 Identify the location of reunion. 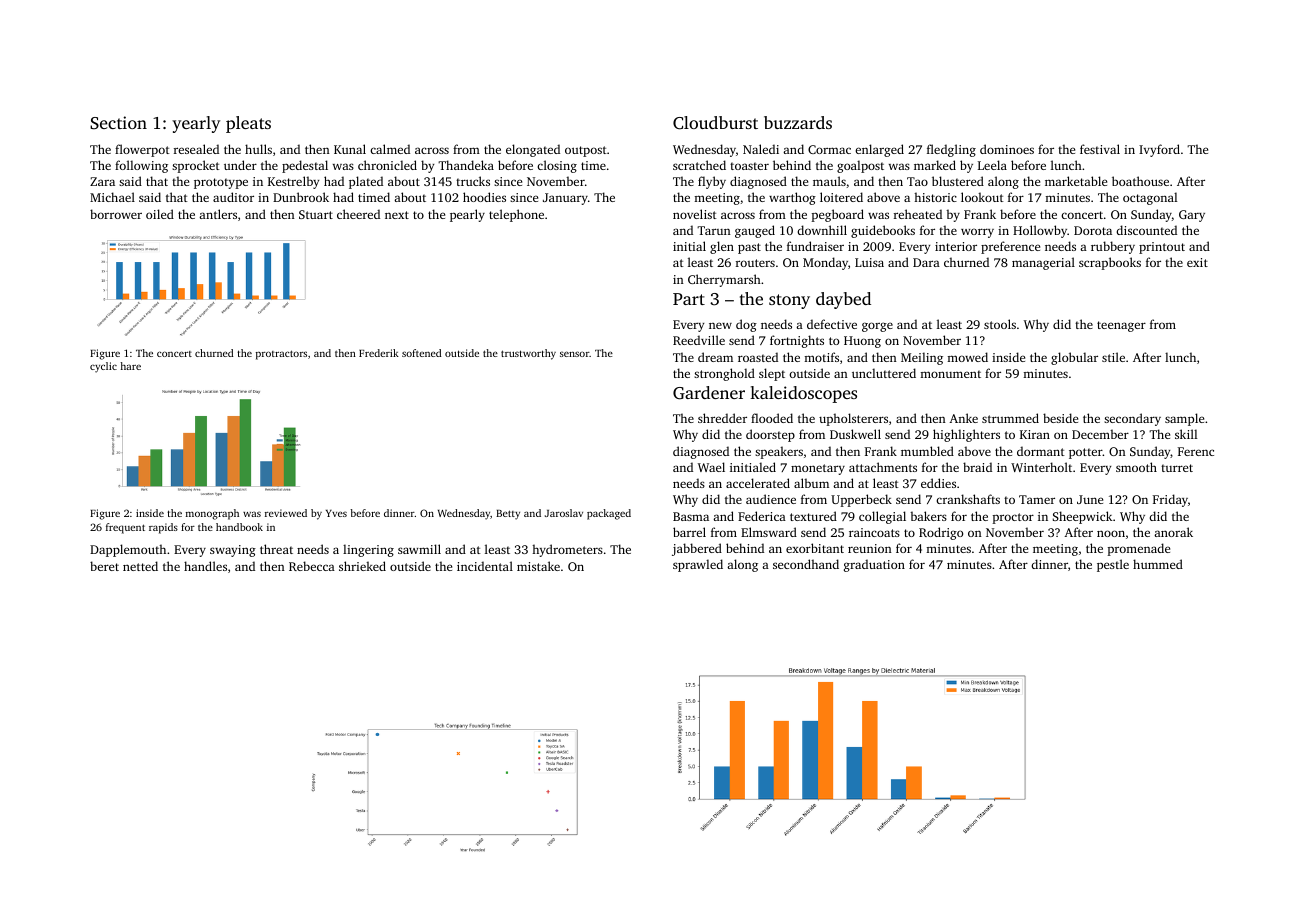
(870, 548).
